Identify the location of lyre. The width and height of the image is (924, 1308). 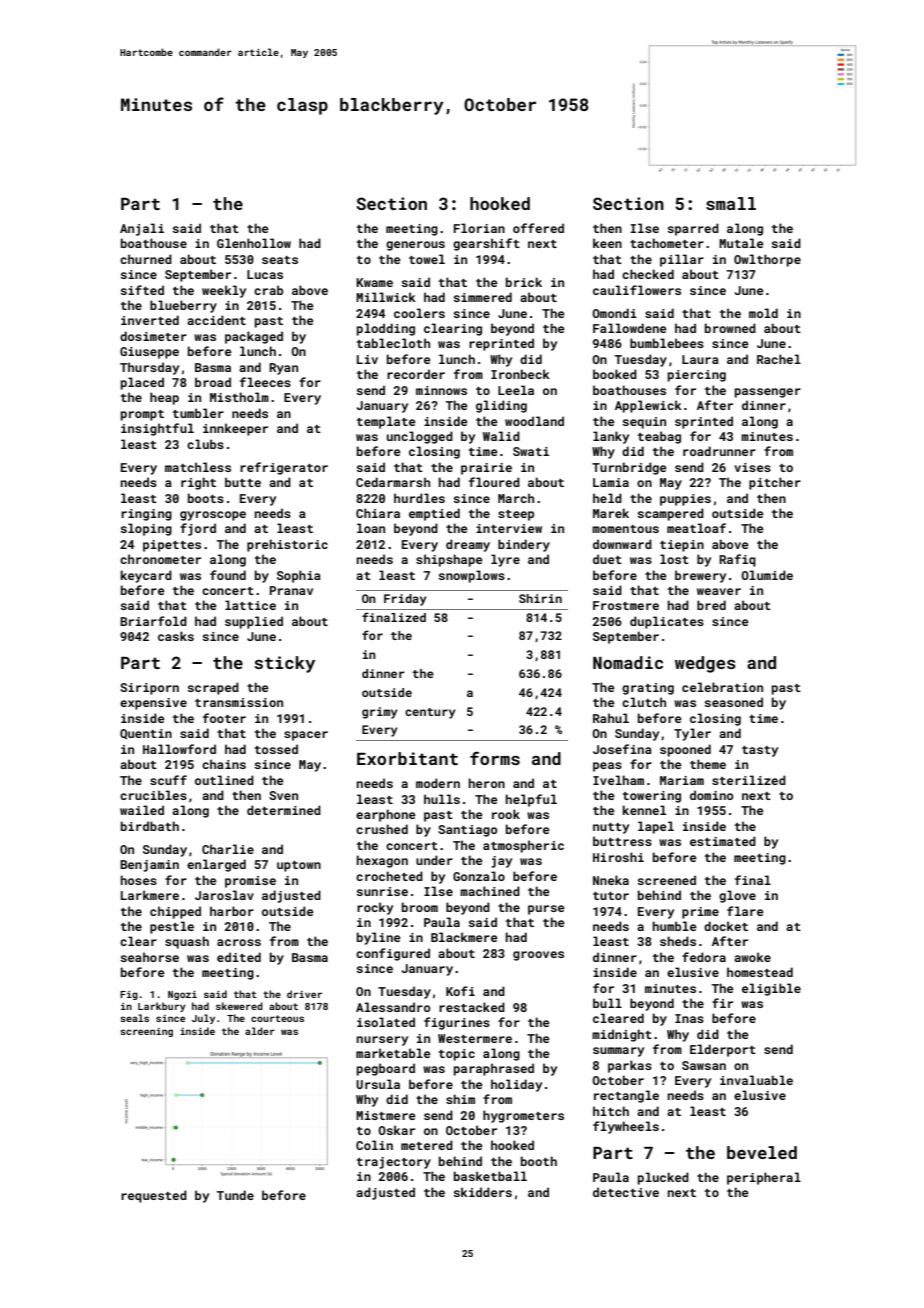
(505, 560).
